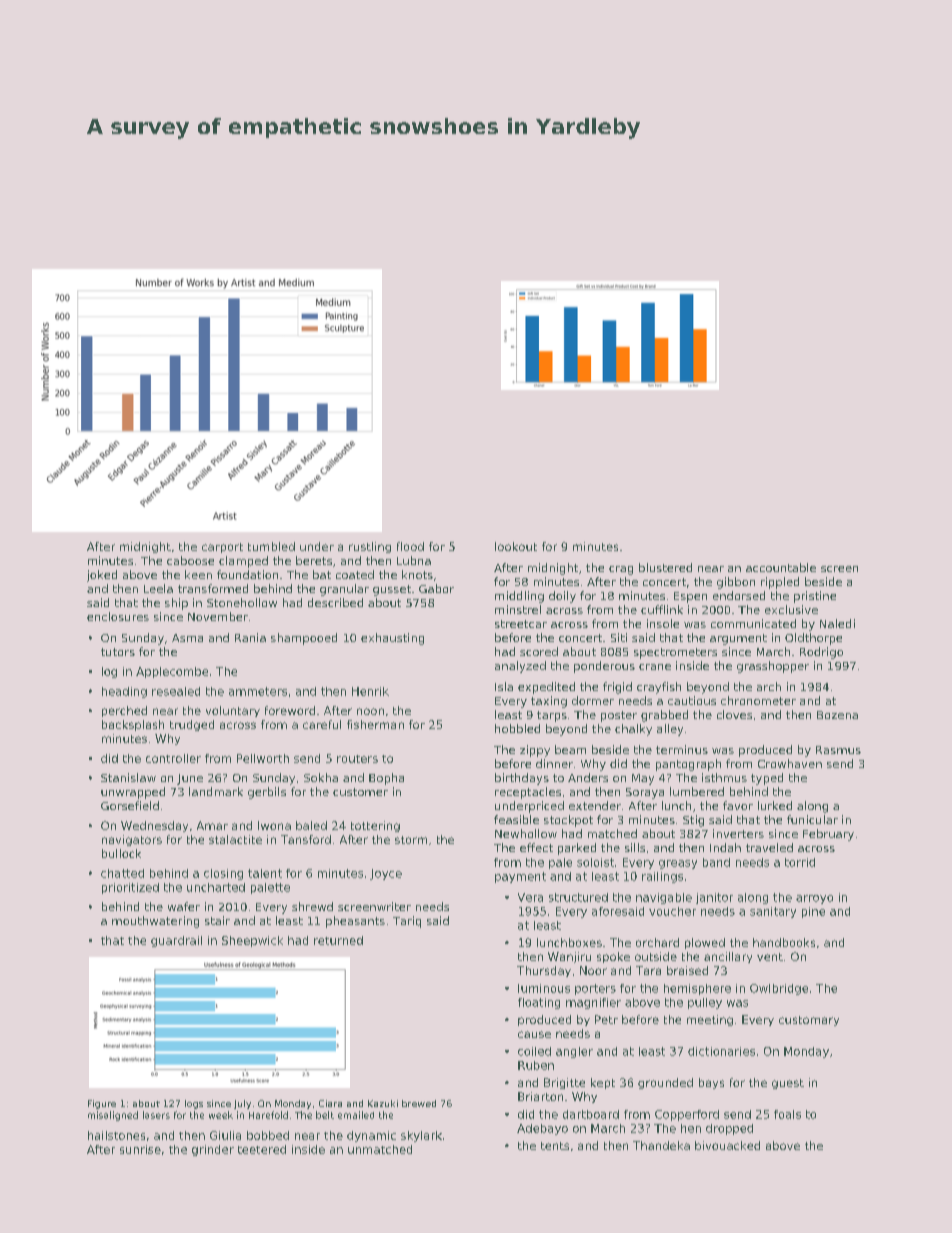 This document has width=952, height=1233. I want to click on porters, so click(595, 989).
